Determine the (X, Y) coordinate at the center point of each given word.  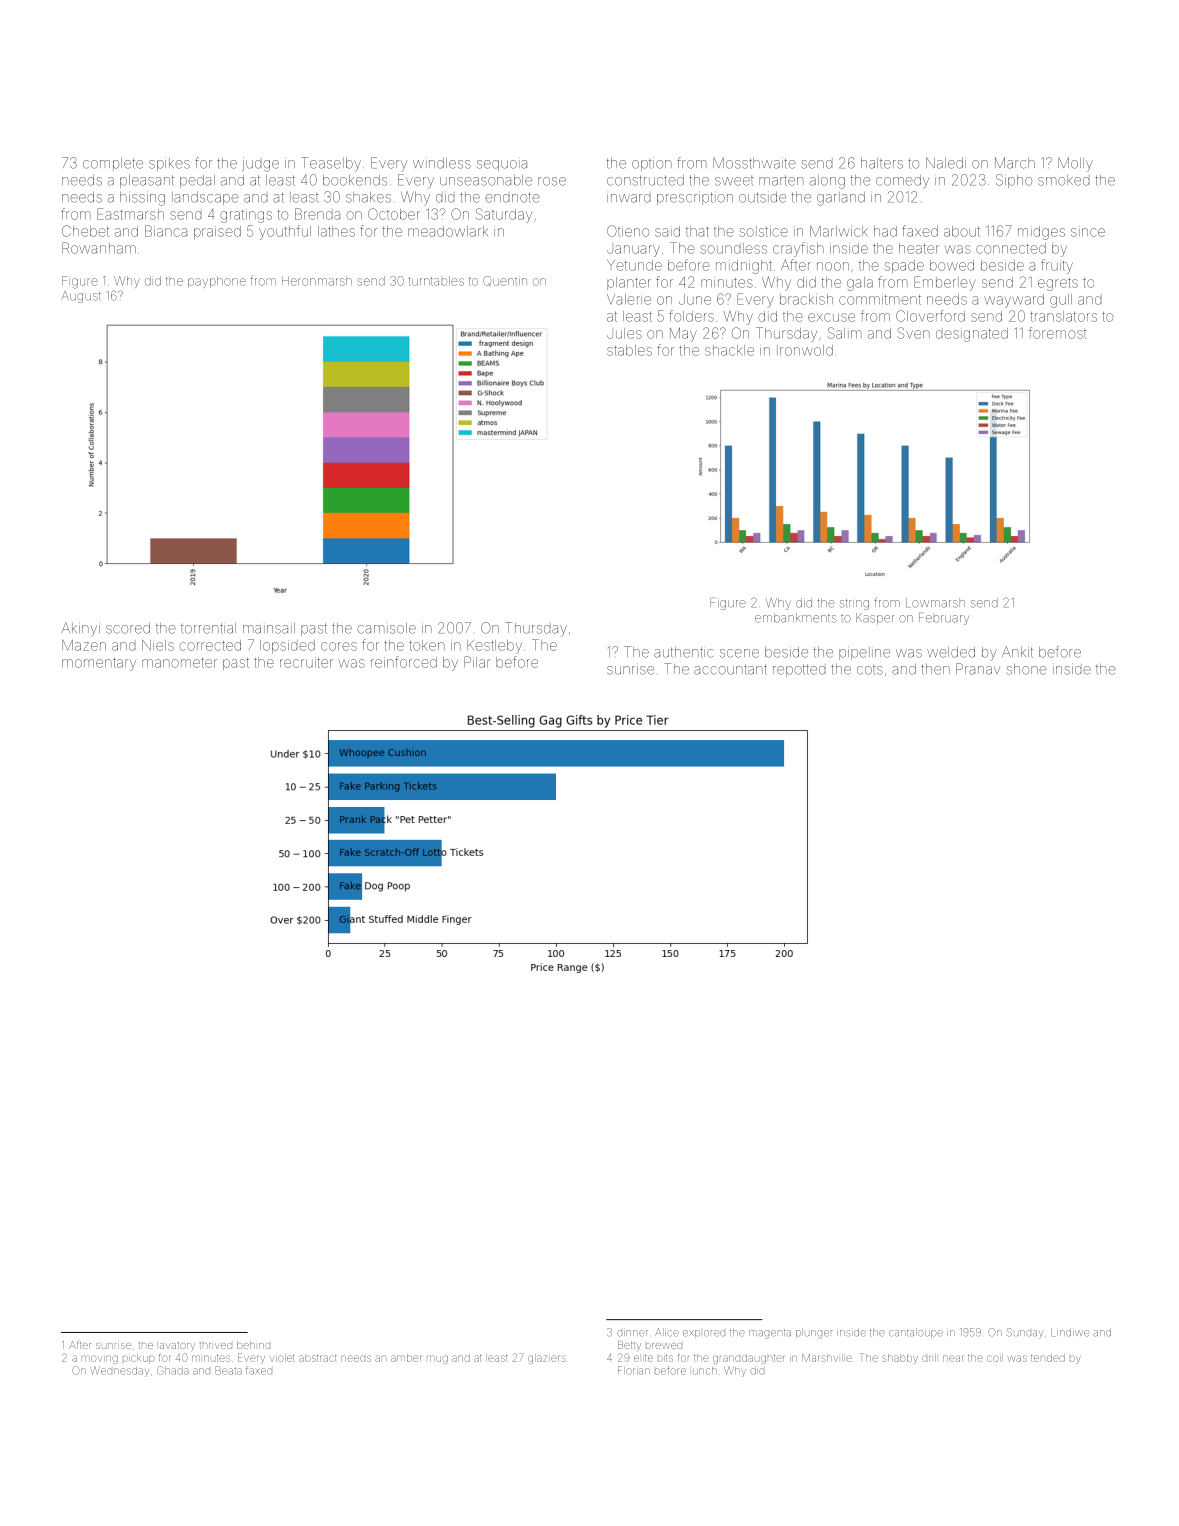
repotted (799, 670)
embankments (796, 618)
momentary (99, 664)
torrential (208, 628)
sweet (734, 181)
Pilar (477, 662)
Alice (667, 1332)
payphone (217, 282)
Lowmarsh (935, 603)
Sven (913, 333)
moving (100, 1359)
